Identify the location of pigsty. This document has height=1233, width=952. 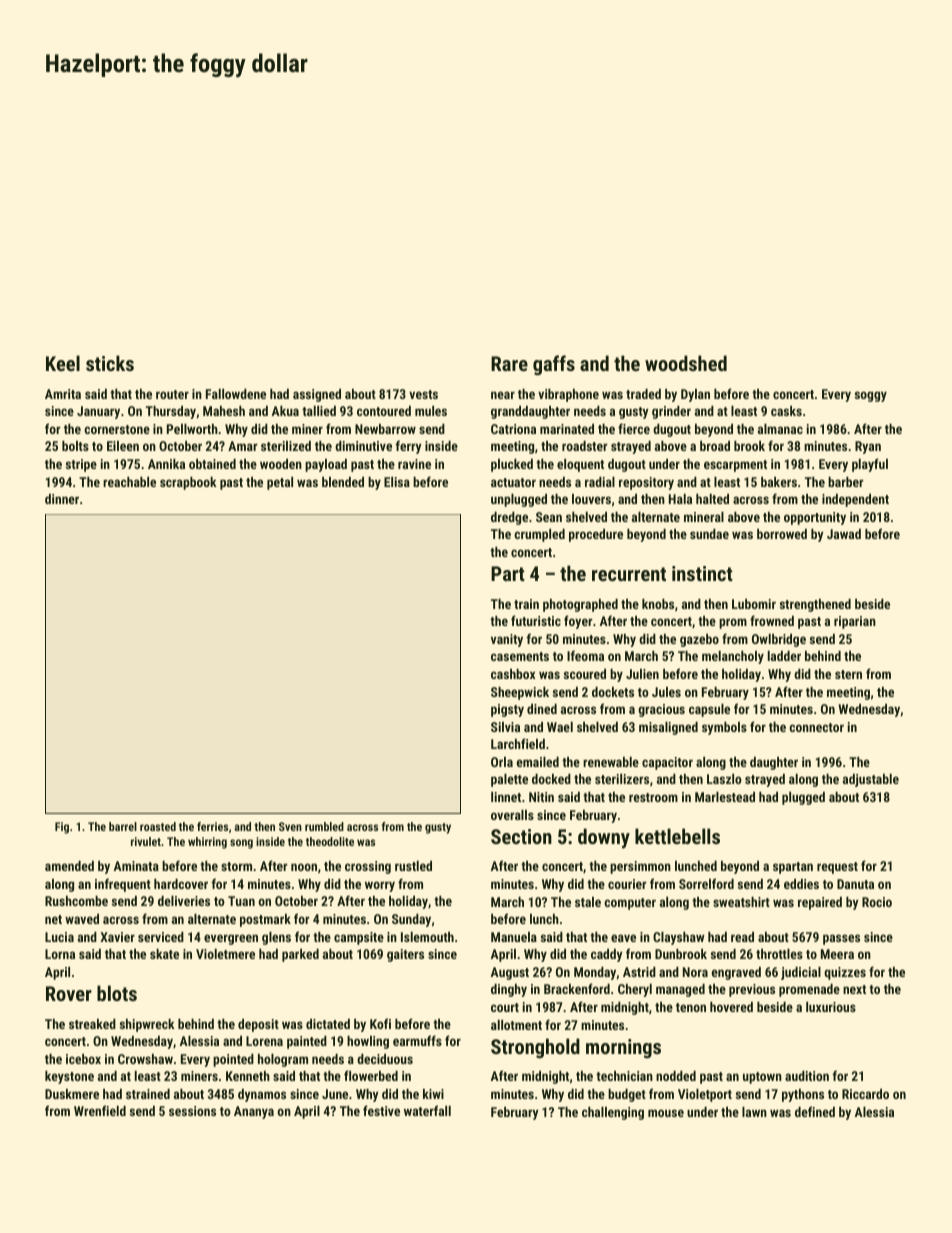
(507, 710).
